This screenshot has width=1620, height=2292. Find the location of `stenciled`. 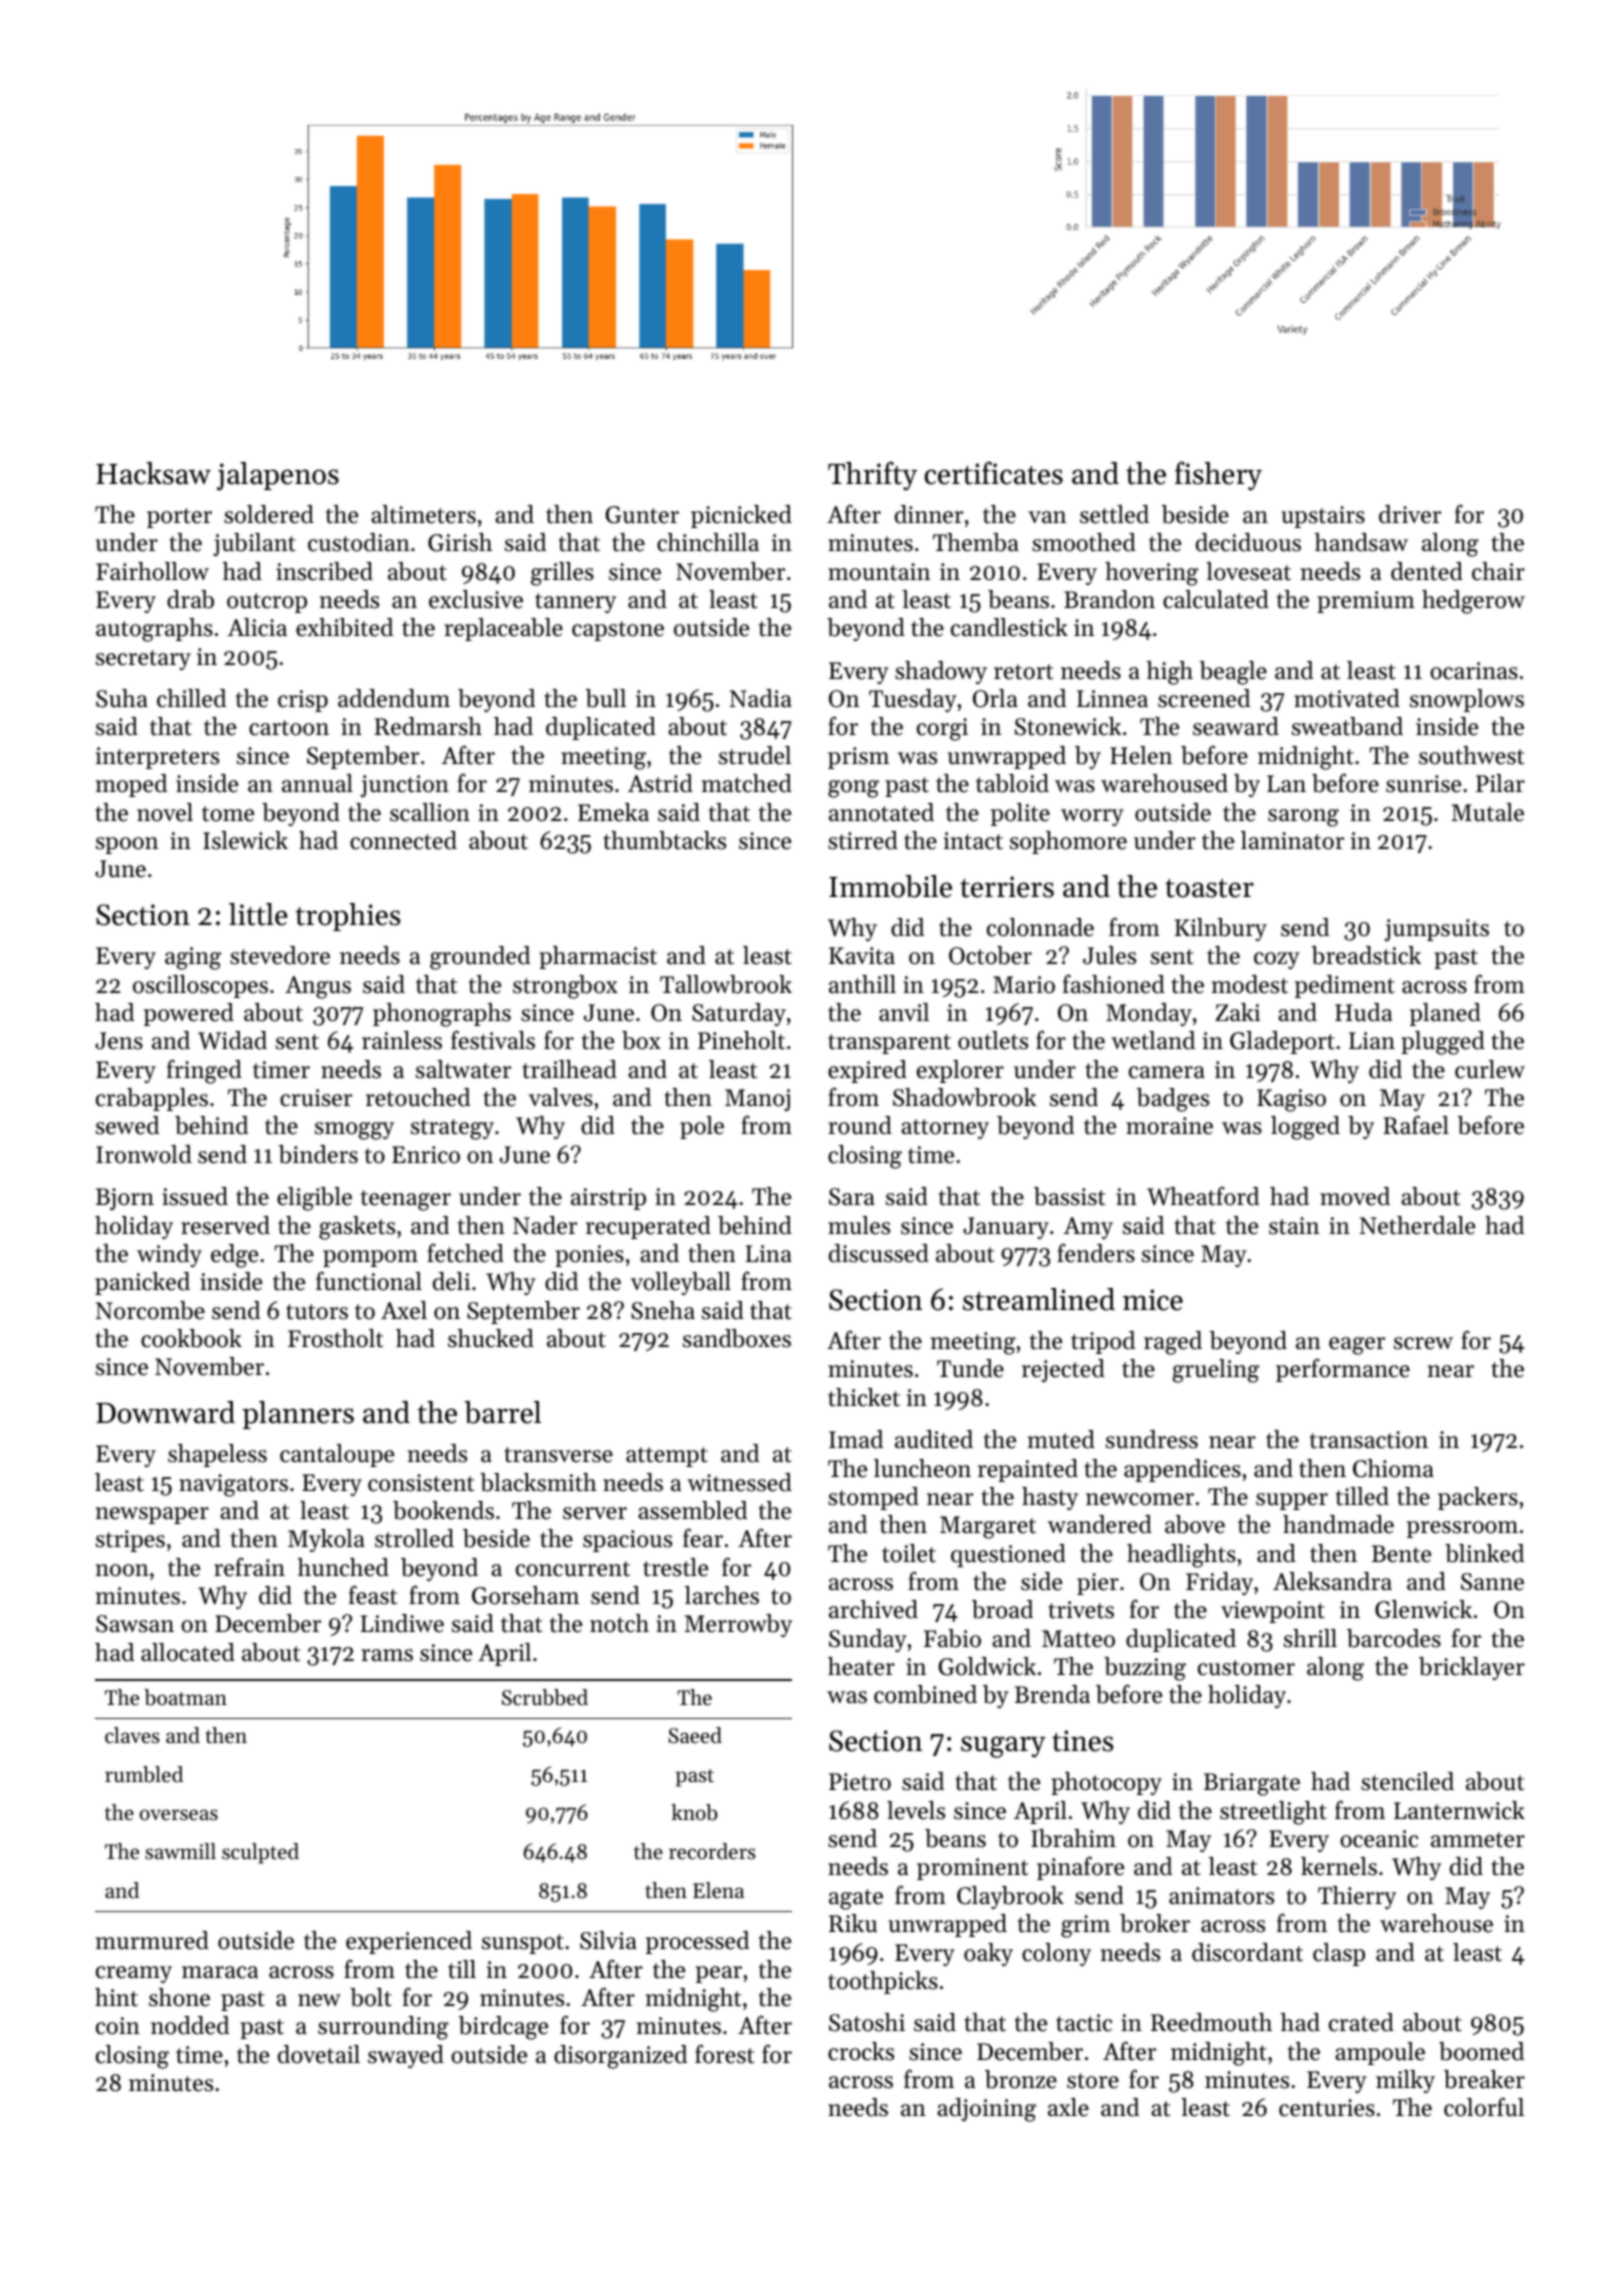

stenciled is located at coordinates (1407, 1781).
